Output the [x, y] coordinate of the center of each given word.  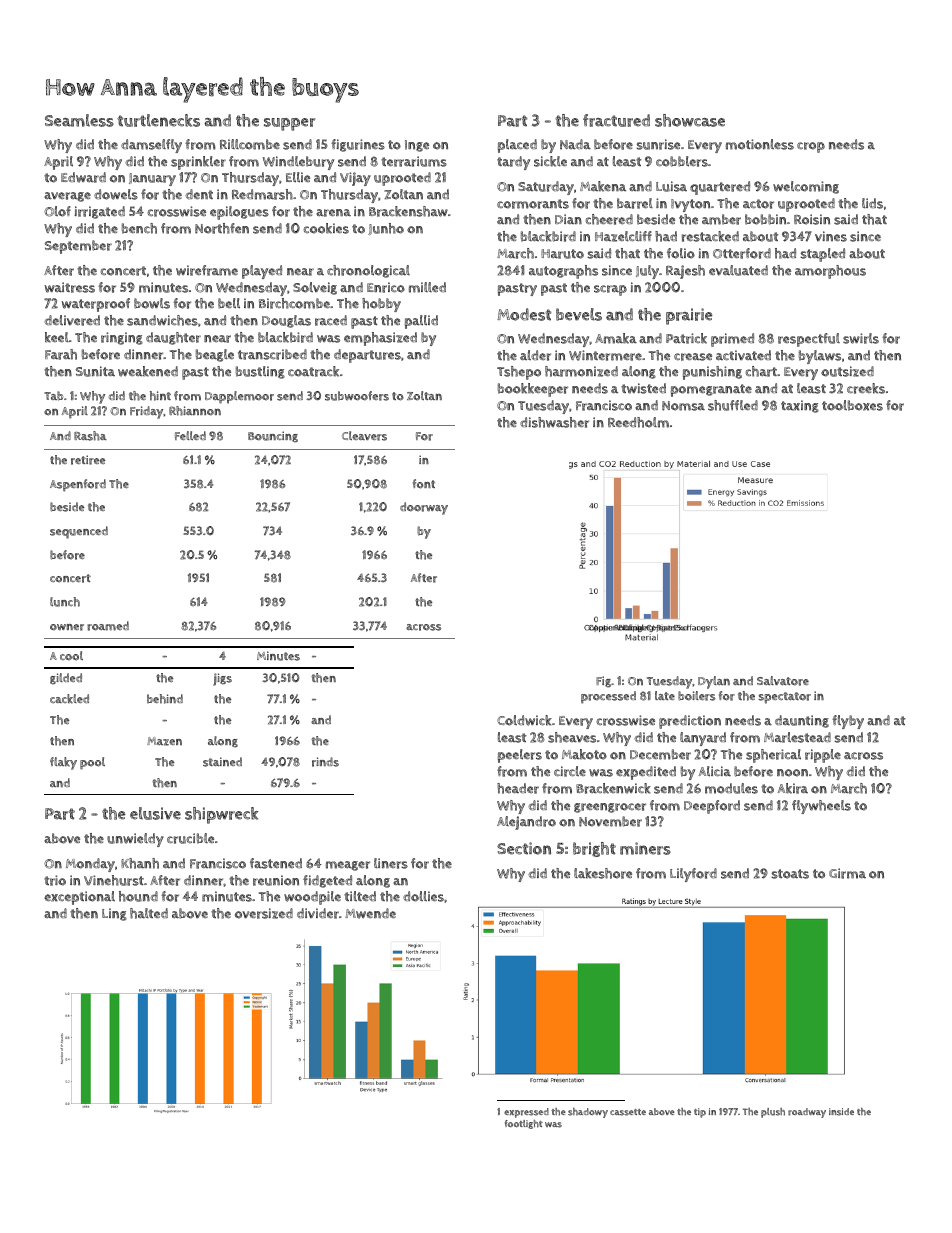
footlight [524, 1124]
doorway [424, 508]
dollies [423, 896]
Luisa [671, 186]
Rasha [90, 436]
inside [841, 1112]
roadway [807, 1113]
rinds [325, 762]
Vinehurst [114, 880]
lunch [65, 602]
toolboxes [852, 405]
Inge [417, 146]
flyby [848, 722]
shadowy [588, 1113]
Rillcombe [250, 144]
